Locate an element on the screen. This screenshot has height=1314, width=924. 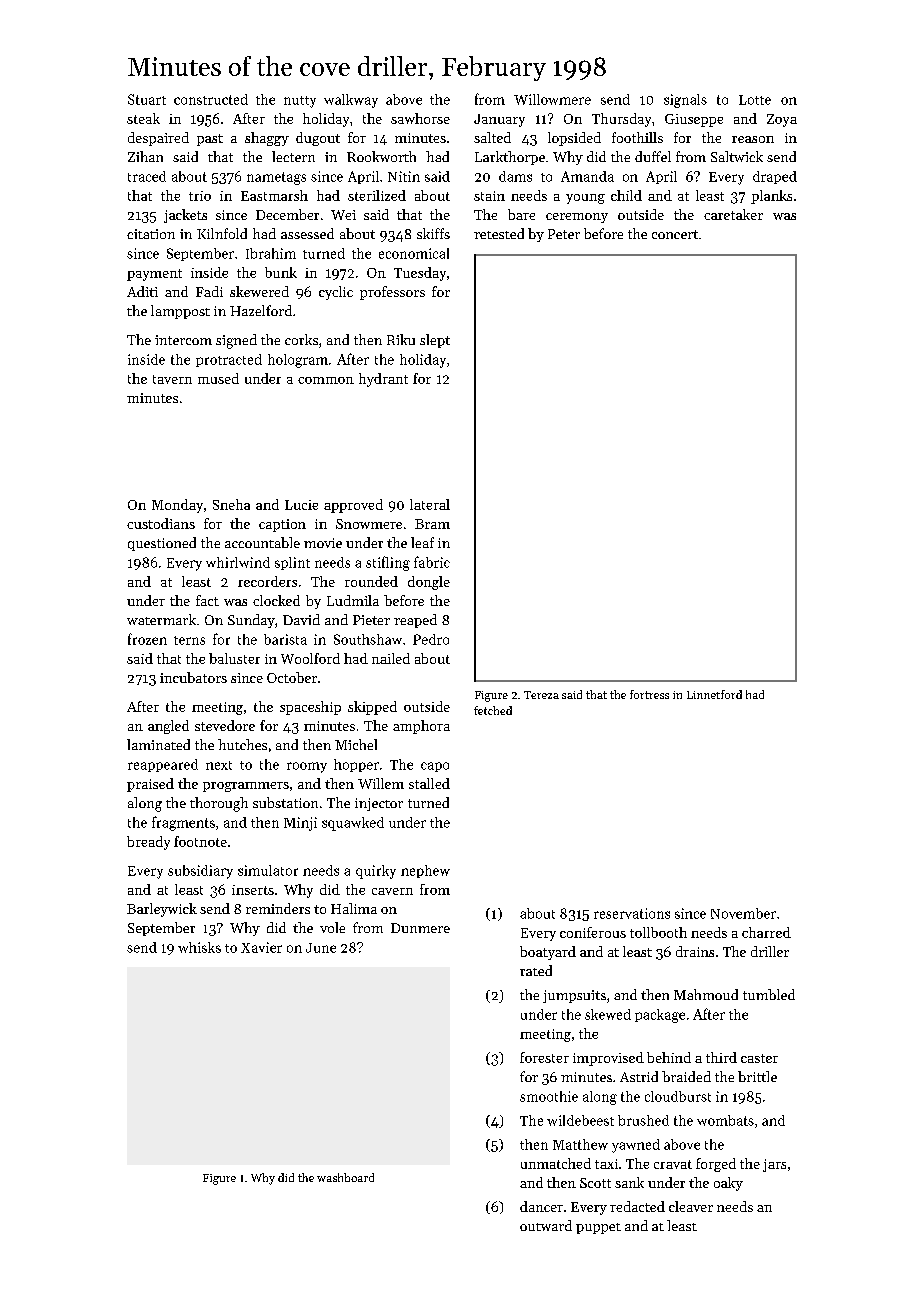
third is located at coordinates (721, 1057).
